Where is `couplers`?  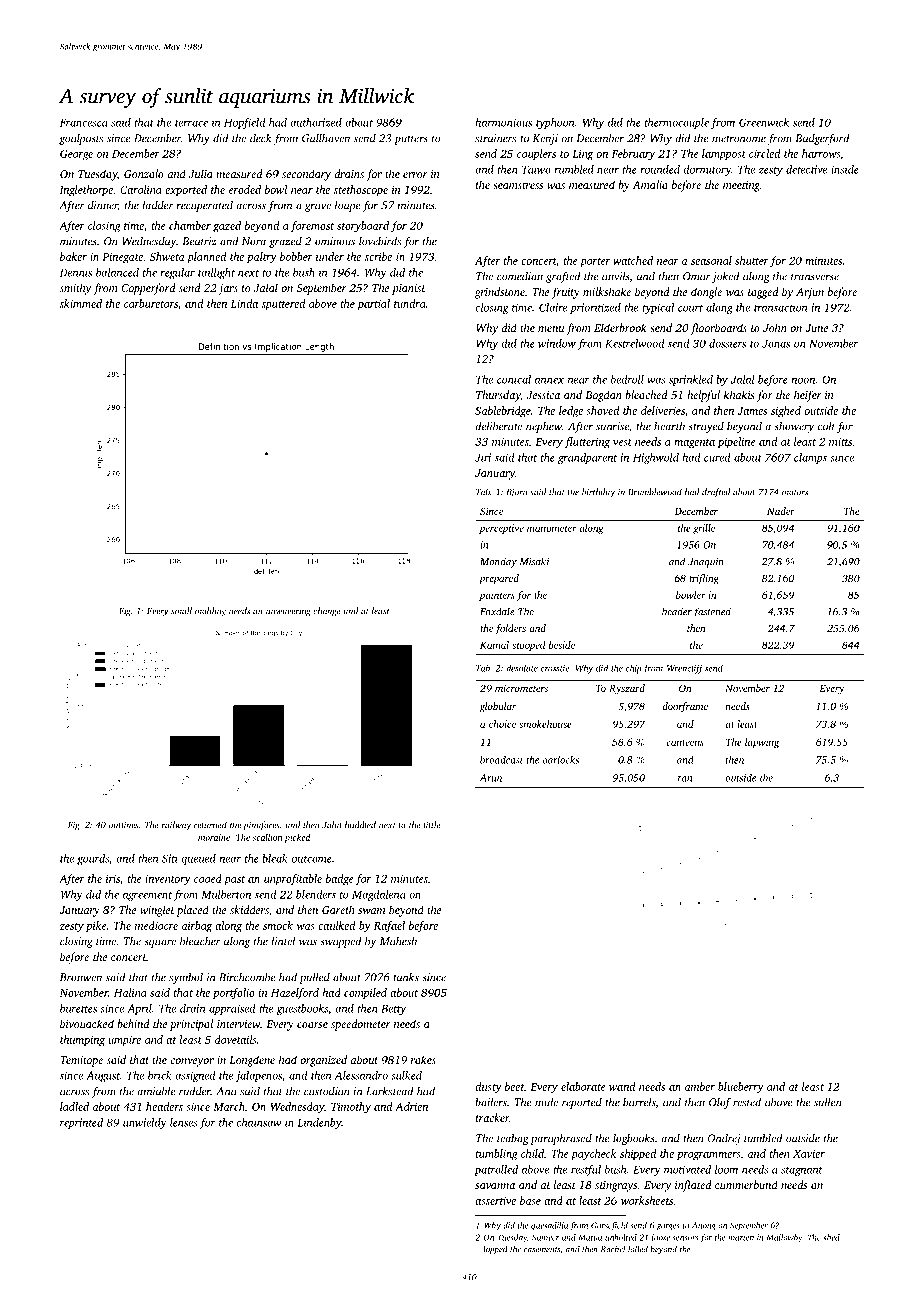 couplers is located at coordinates (536, 155).
